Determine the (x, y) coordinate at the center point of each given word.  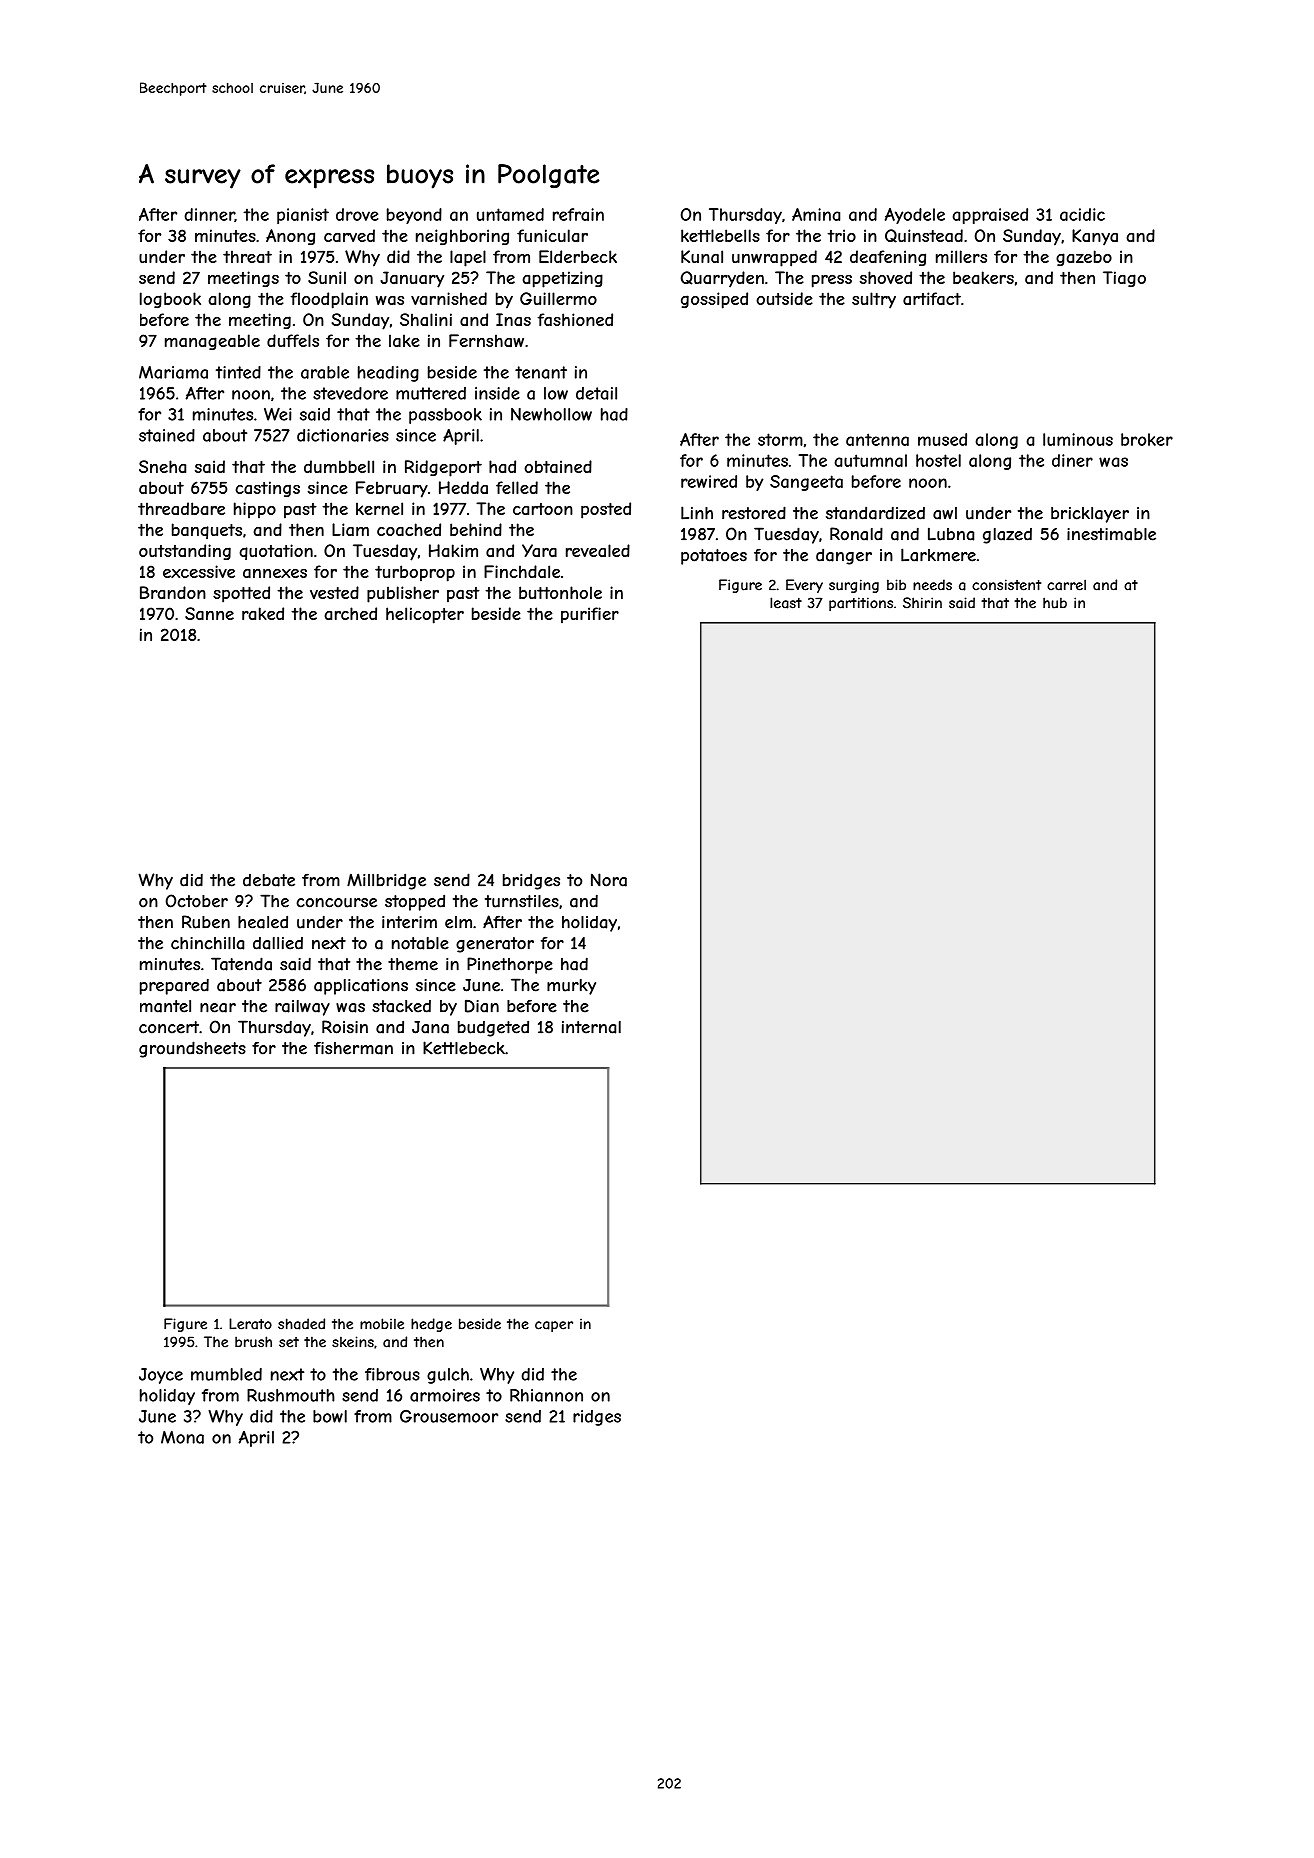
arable (325, 372)
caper (554, 1326)
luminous (1078, 439)
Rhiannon (546, 1395)
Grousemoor (449, 1416)
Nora (609, 880)
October (197, 901)
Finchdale (522, 571)
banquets (207, 531)
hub (1055, 603)
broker (1147, 439)
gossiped (714, 300)
